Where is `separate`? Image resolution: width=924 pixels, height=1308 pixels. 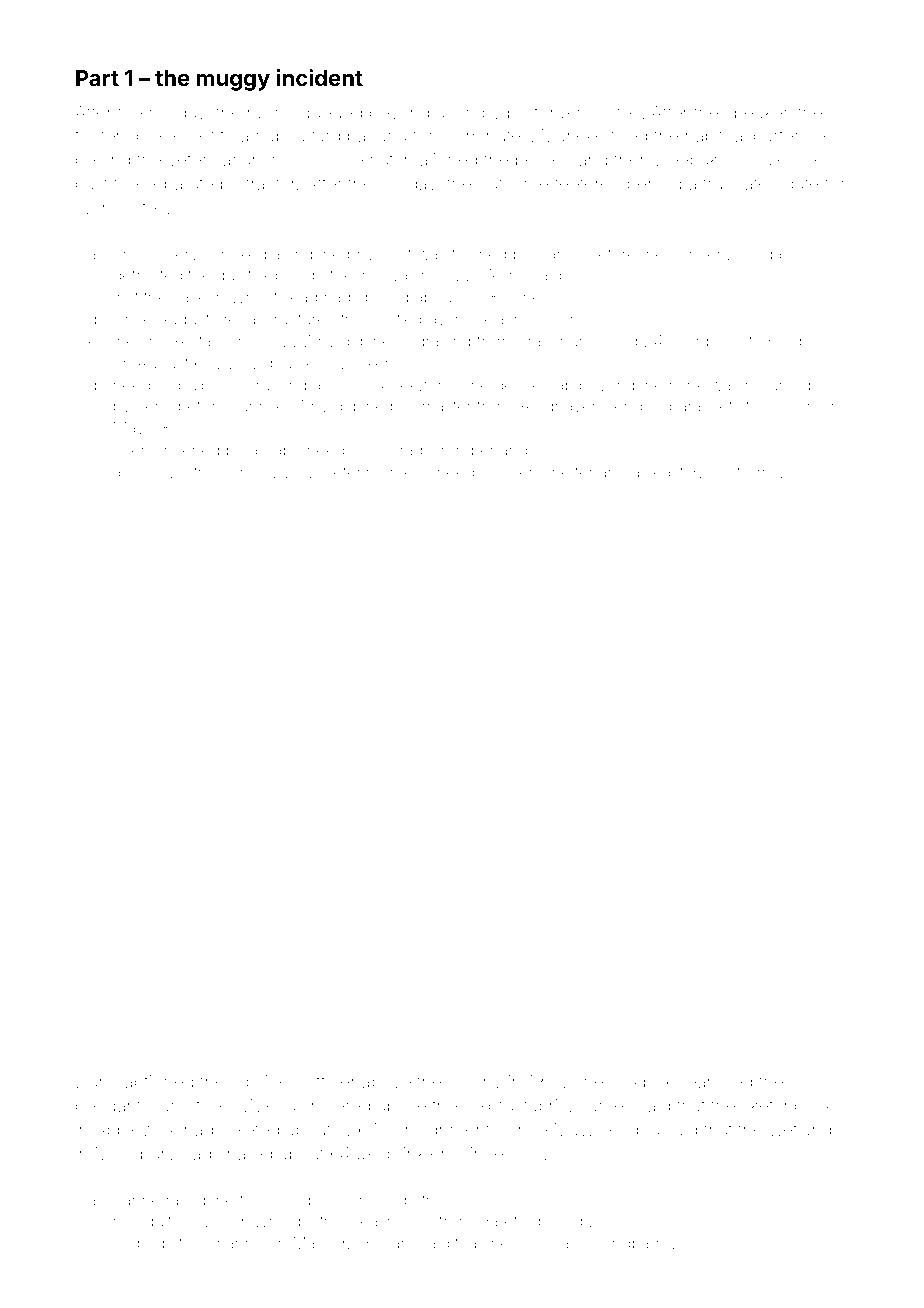
separate is located at coordinates (179, 187).
